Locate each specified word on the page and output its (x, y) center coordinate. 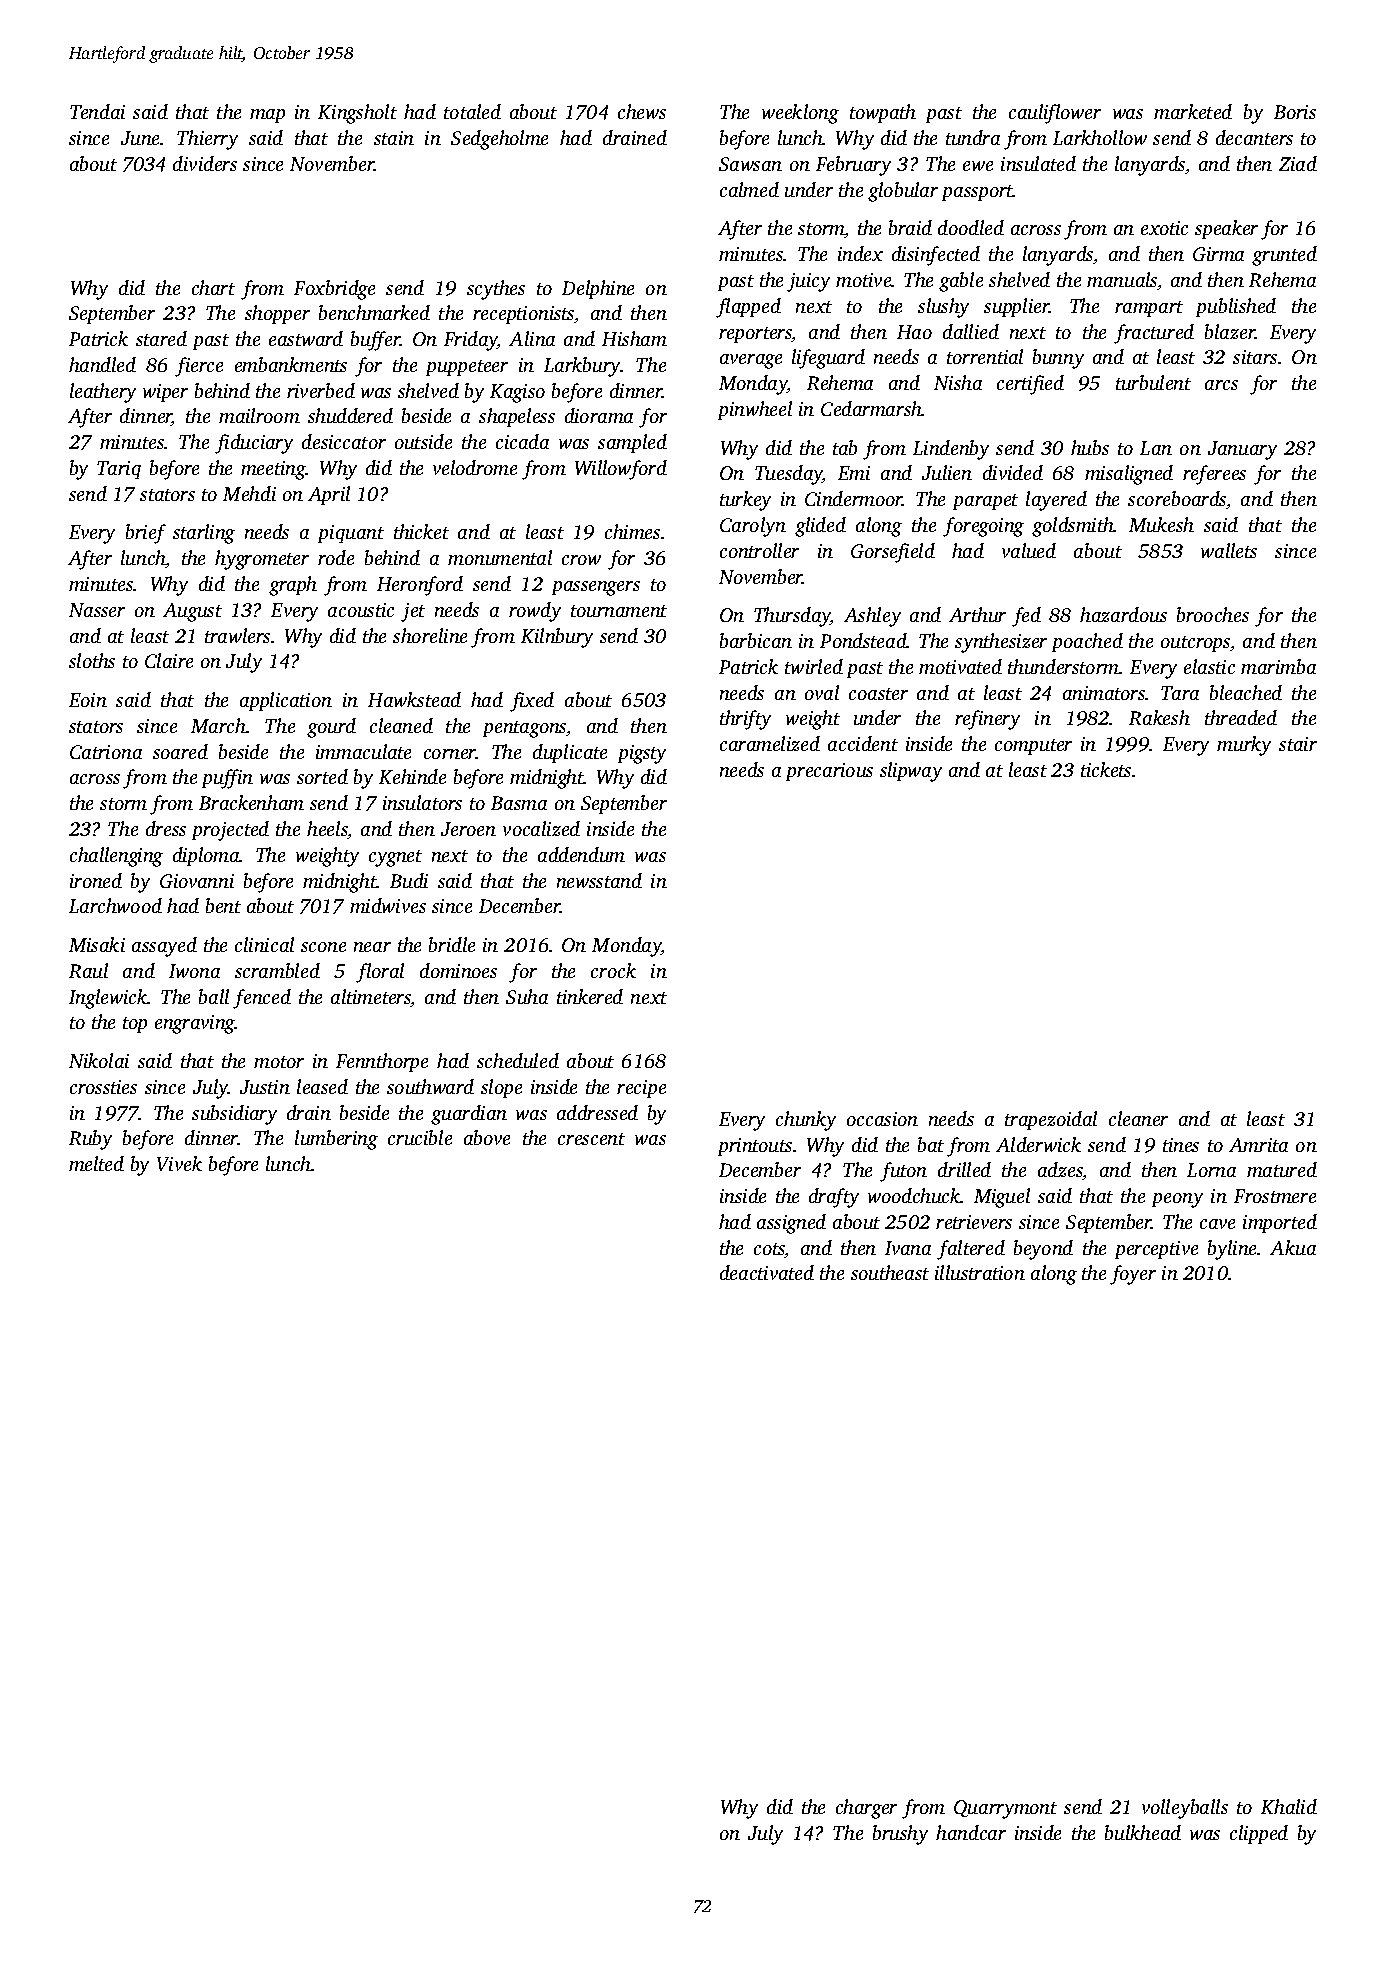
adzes (1060, 1171)
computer (1033, 747)
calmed (749, 189)
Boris (1295, 112)
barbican (756, 640)
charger (866, 1809)
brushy (900, 1835)
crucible (420, 1137)
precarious (829, 772)
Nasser (97, 610)
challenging (116, 857)
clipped (1259, 1834)
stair (1298, 744)
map (267, 116)
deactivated (767, 1272)
